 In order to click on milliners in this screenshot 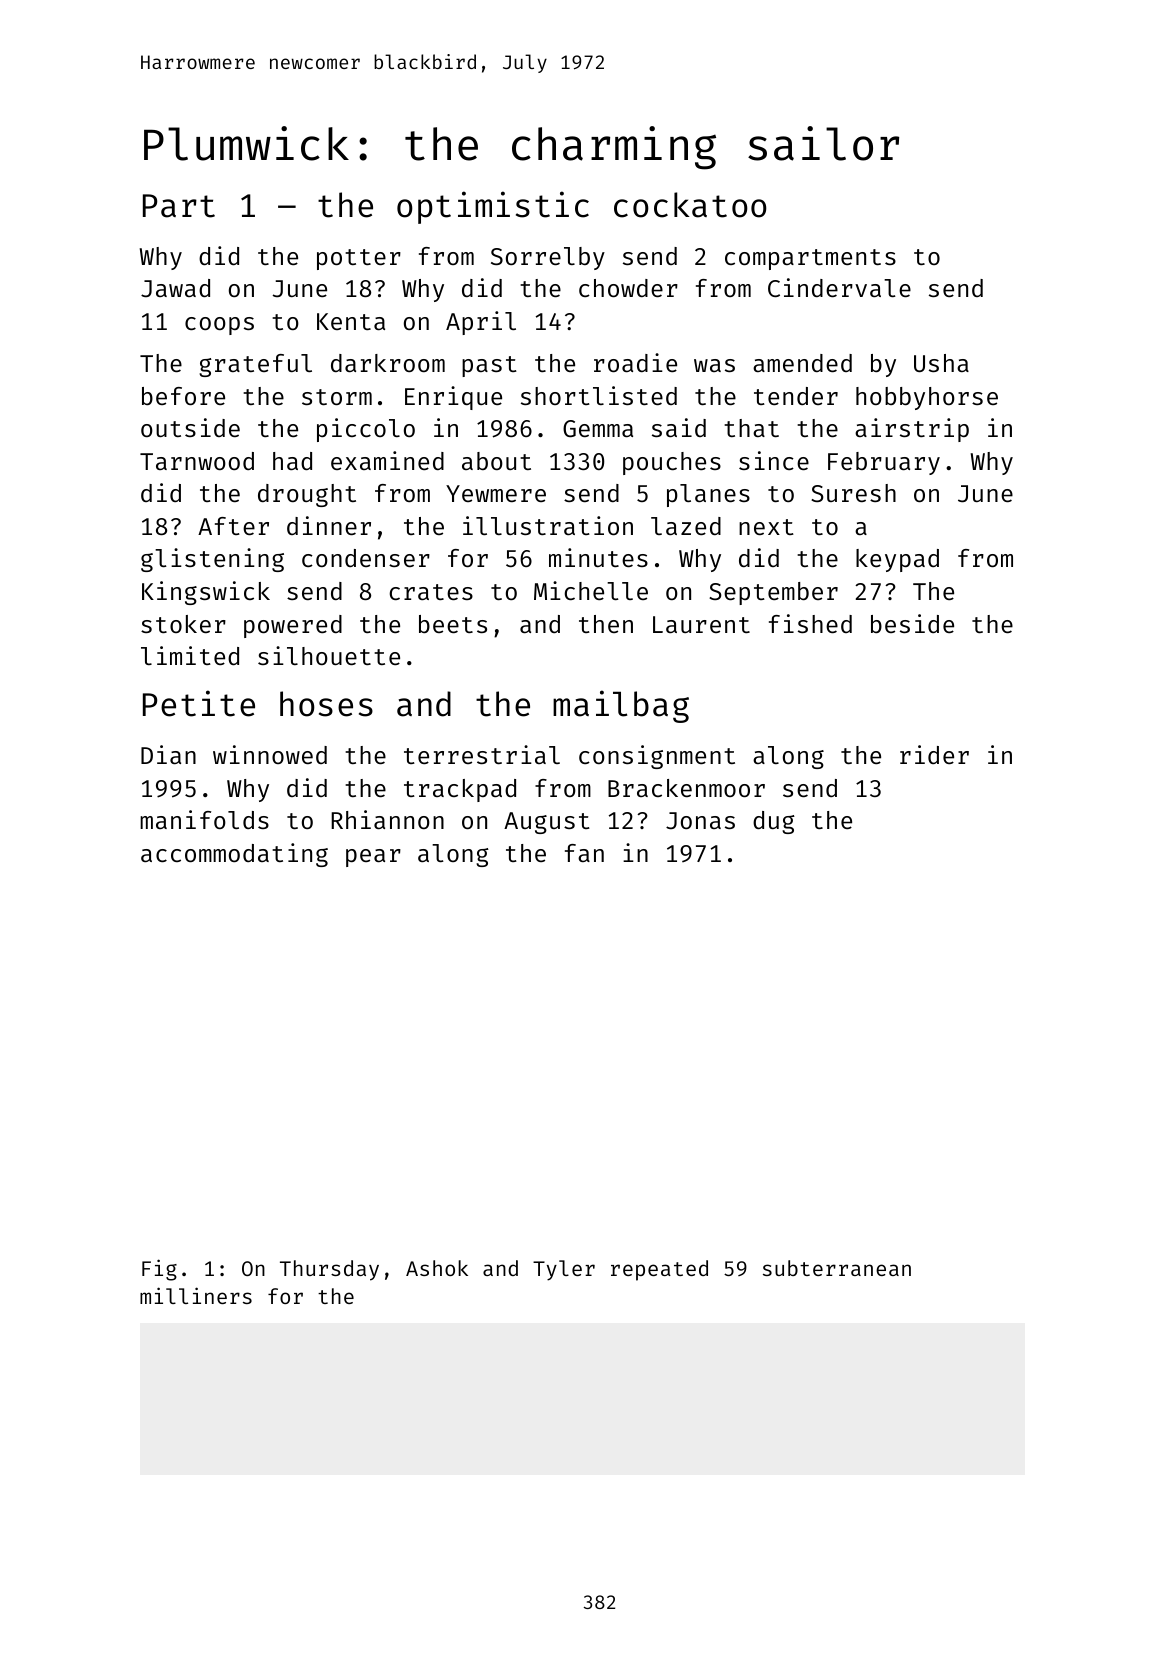, I will do `click(196, 1295)`.
